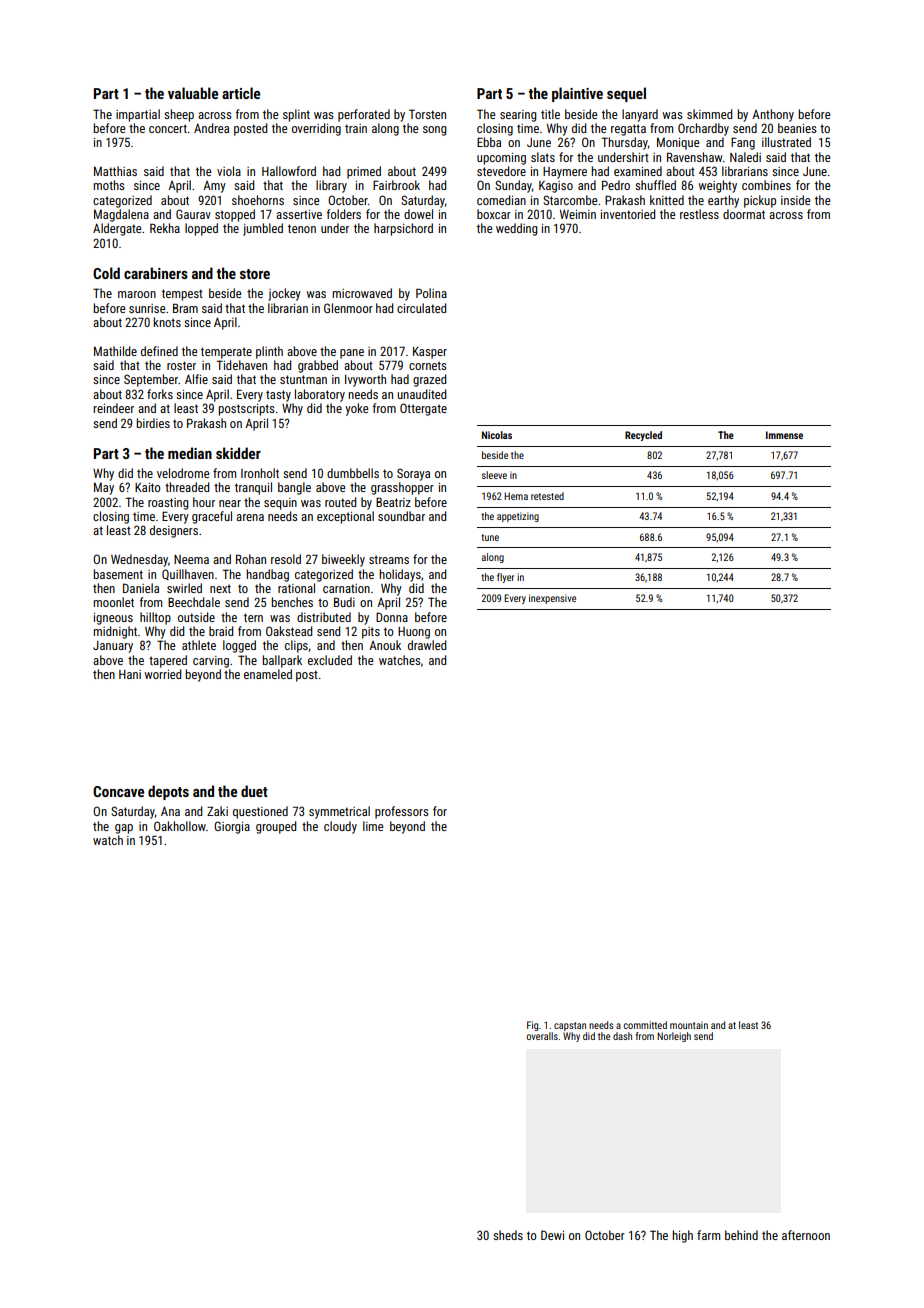 This screenshot has height=1308, width=924. I want to click on sheds, so click(508, 1235).
